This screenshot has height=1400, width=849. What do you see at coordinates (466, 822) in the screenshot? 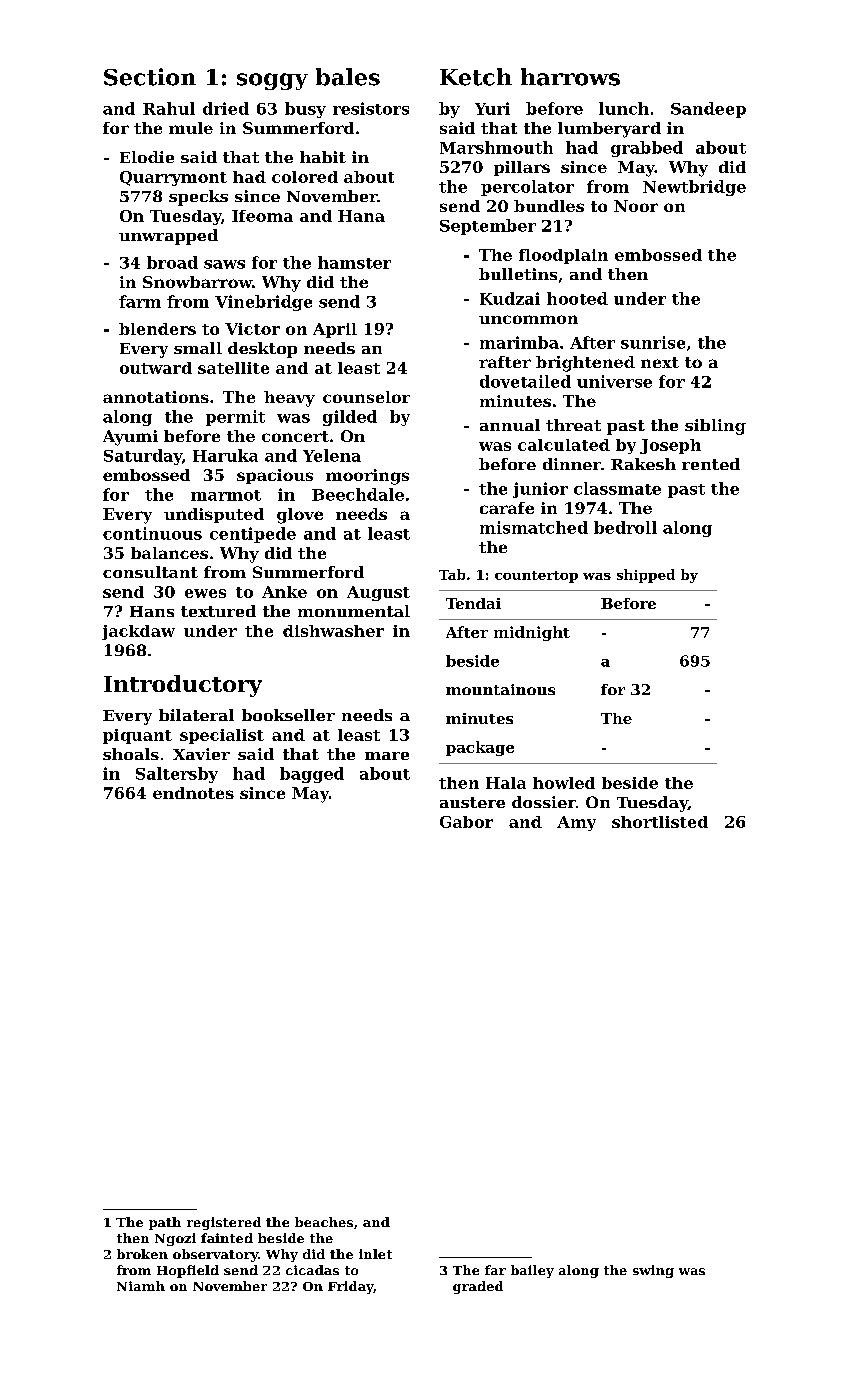
I see `Gabor` at bounding box center [466, 822].
